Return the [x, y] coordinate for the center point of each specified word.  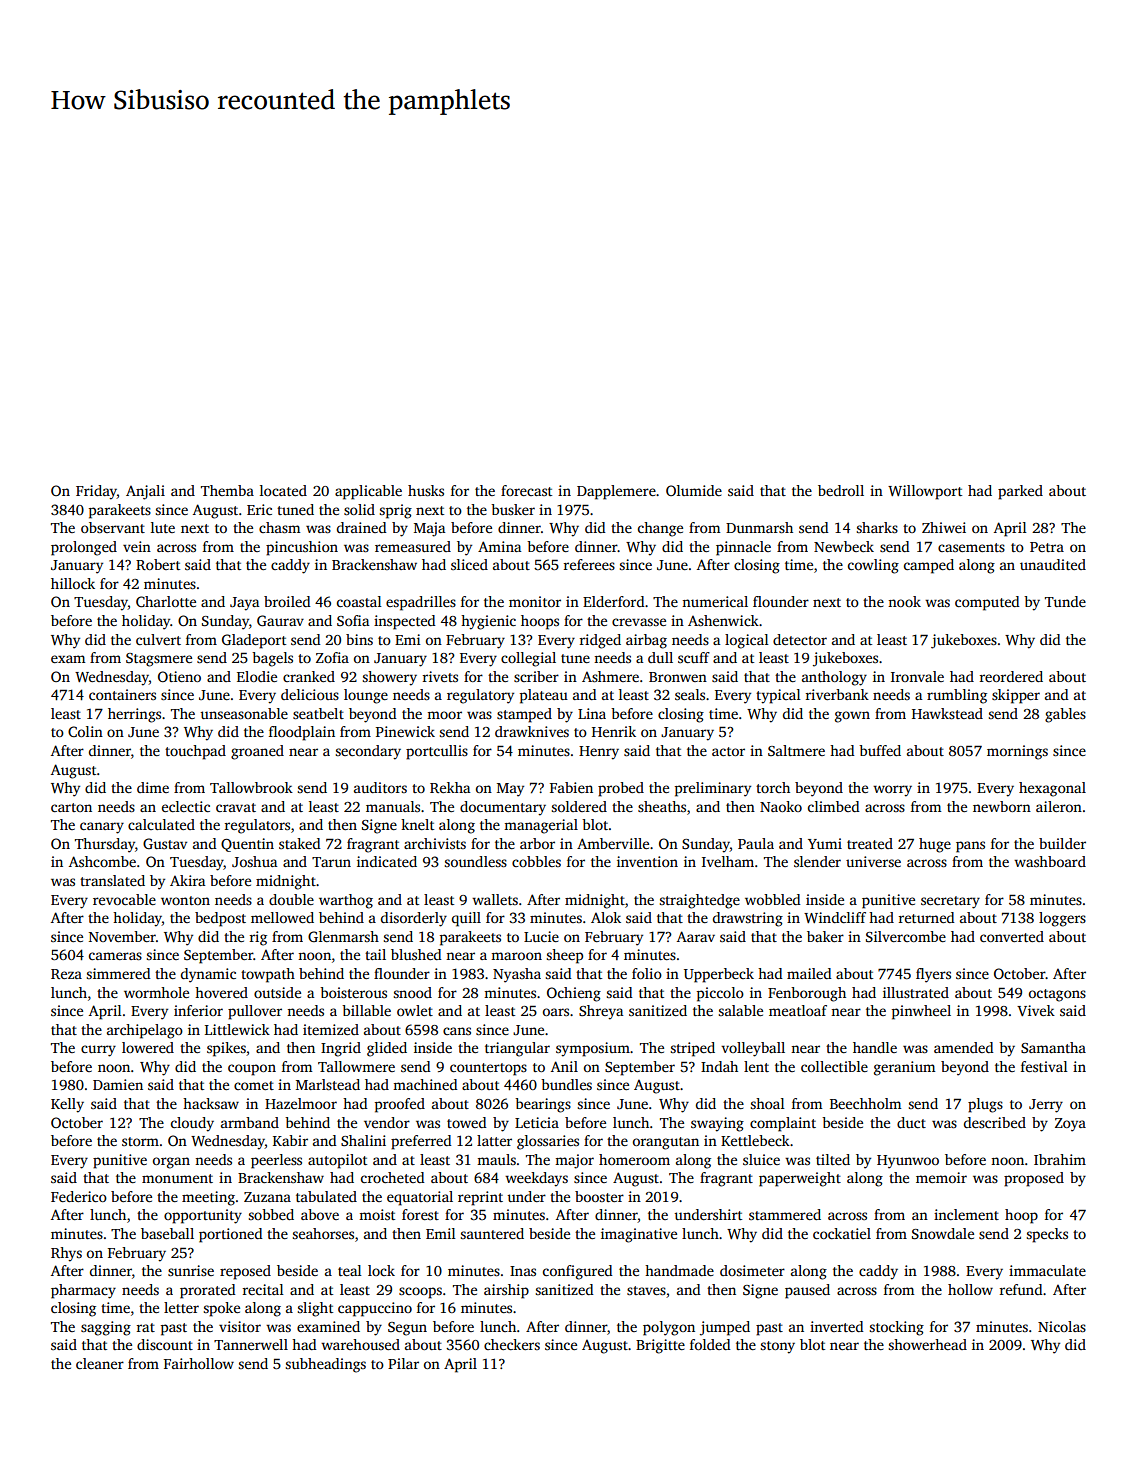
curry [98, 1051]
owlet [415, 1010]
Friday [96, 492]
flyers [933, 975]
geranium [904, 1068]
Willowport [925, 492]
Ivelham [728, 861]
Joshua [254, 861]
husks [426, 490]
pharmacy [83, 1291]
